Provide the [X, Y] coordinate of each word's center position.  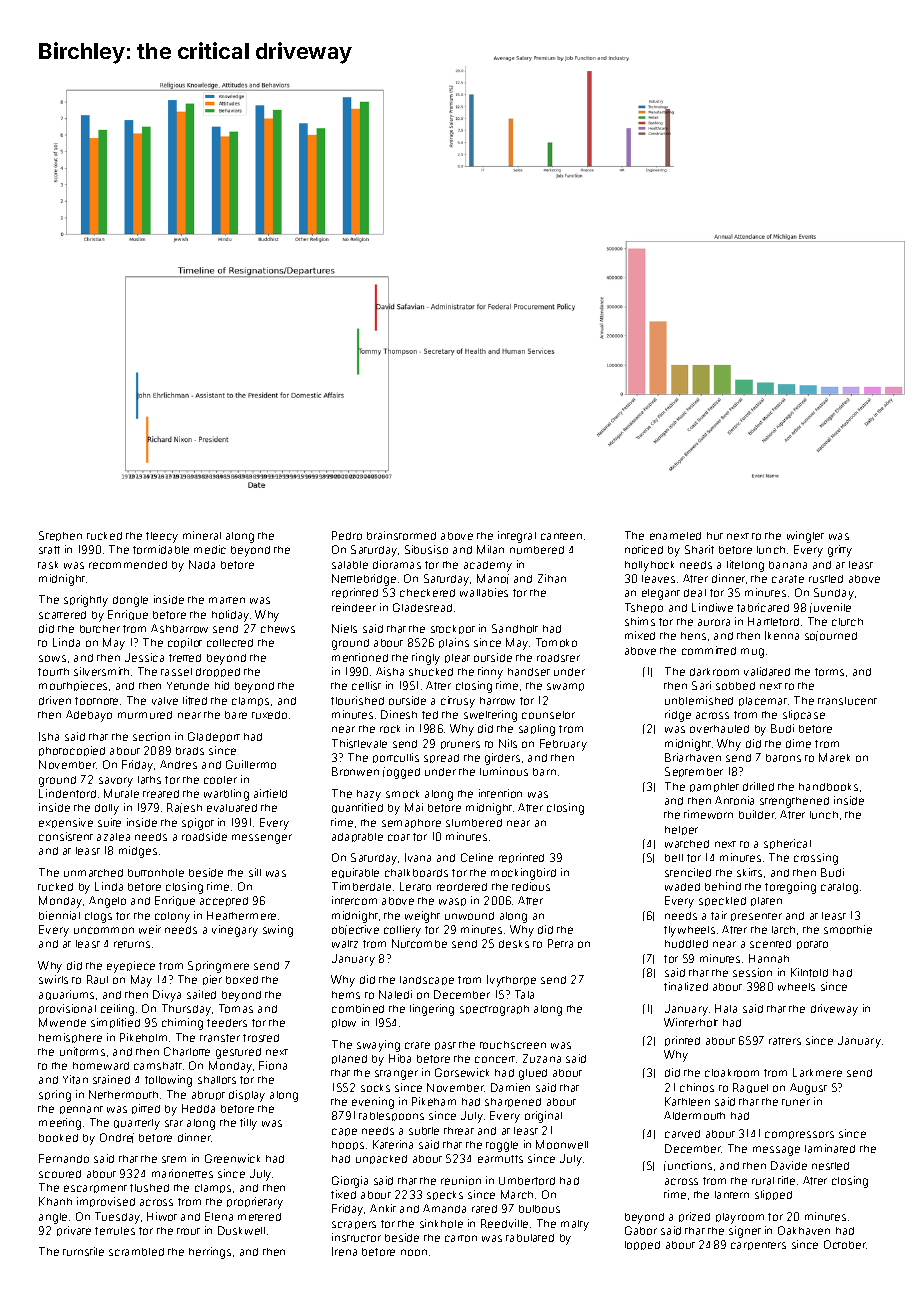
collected [230, 643]
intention [500, 793]
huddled [686, 944]
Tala [524, 994]
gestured [238, 1053]
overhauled [719, 729]
